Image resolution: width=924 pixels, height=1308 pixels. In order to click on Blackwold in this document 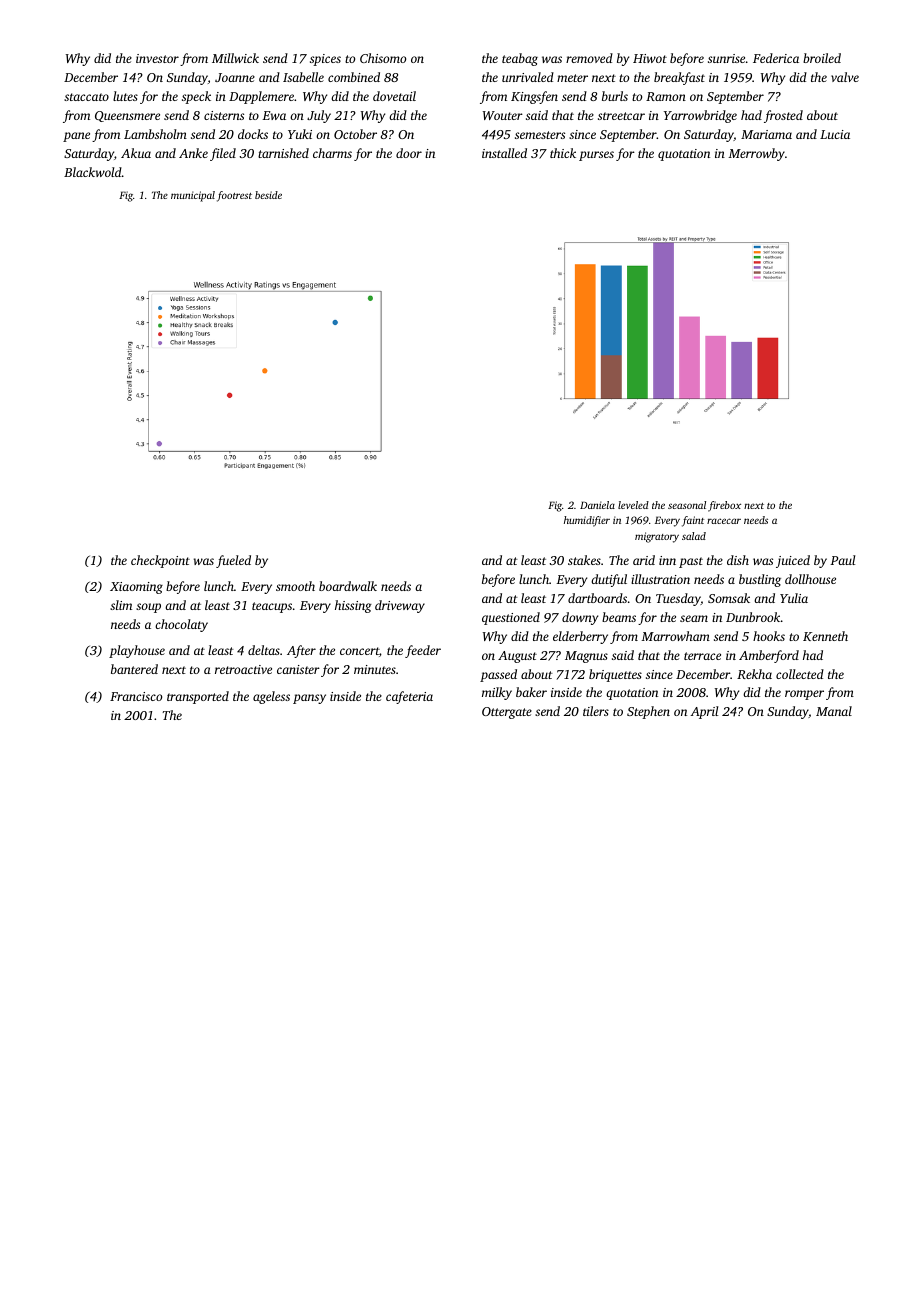, I will do `click(93, 172)`.
